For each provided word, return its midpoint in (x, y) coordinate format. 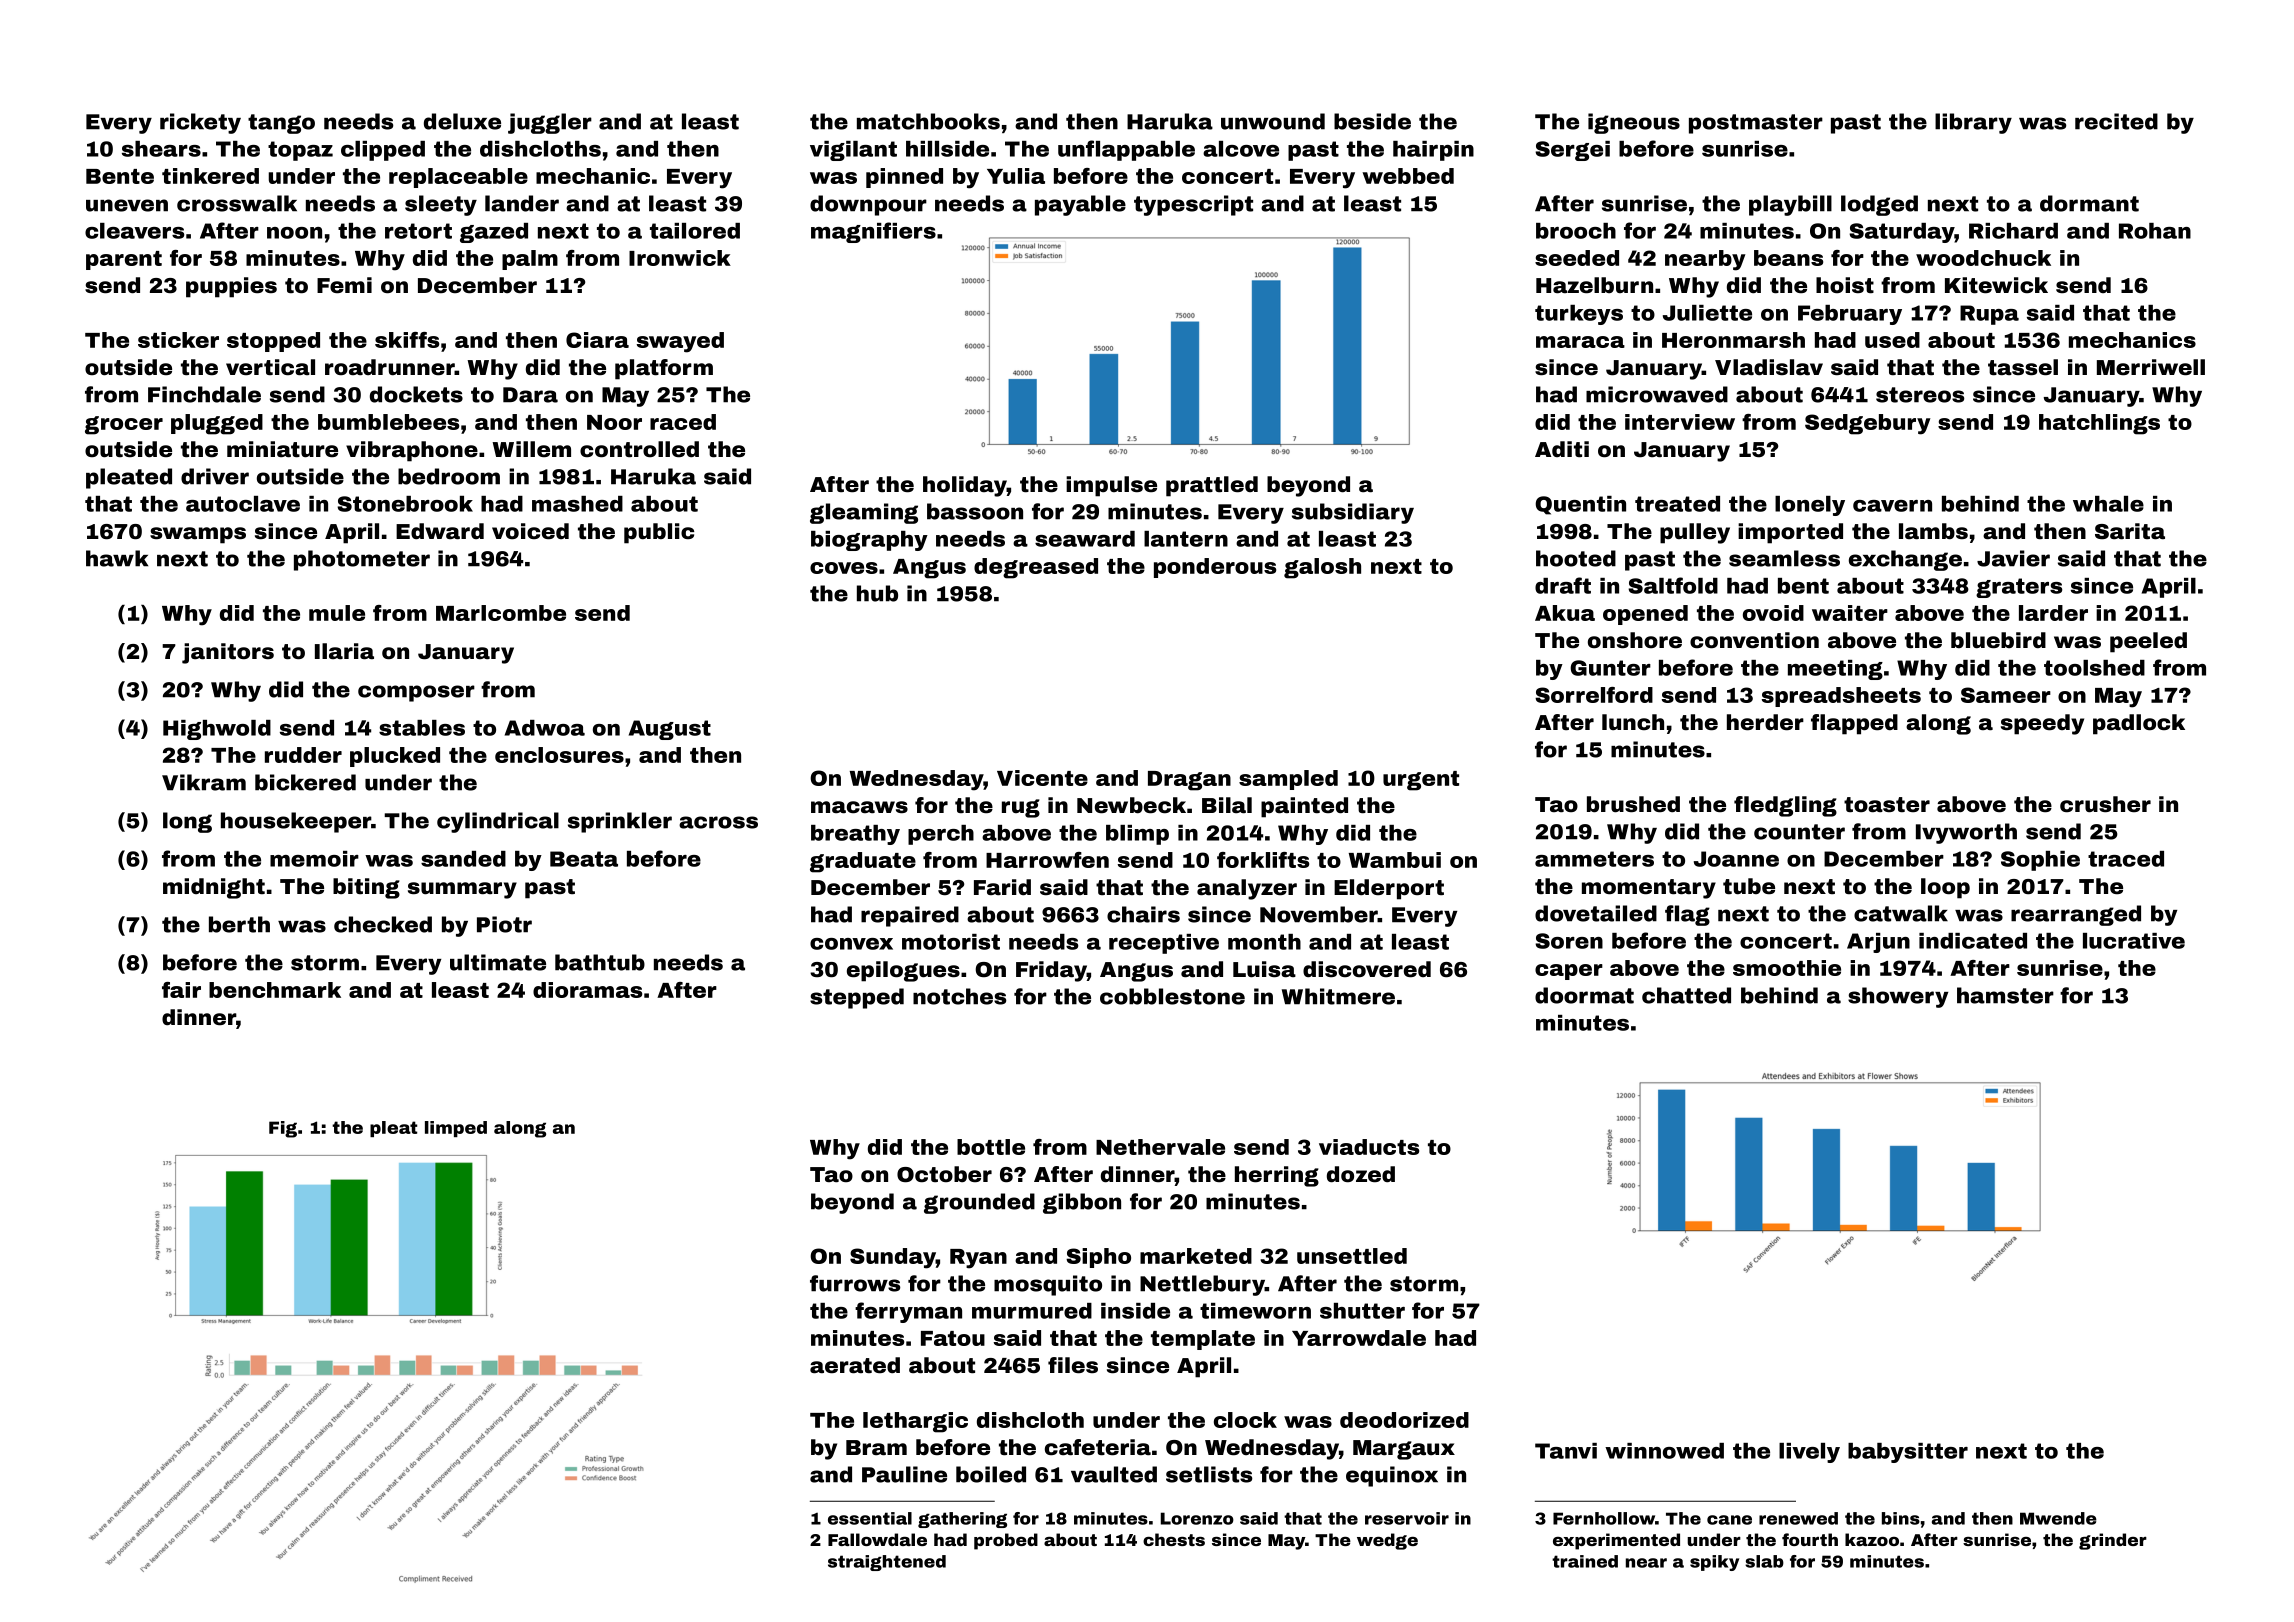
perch (941, 835)
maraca (1580, 342)
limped (456, 1129)
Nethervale (1160, 1147)
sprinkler (620, 822)
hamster (2005, 995)
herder (1765, 722)
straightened (887, 1563)
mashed (577, 504)
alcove (1241, 149)
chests (1174, 1539)
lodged (1879, 205)
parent (124, 260)
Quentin (1580, 505)
